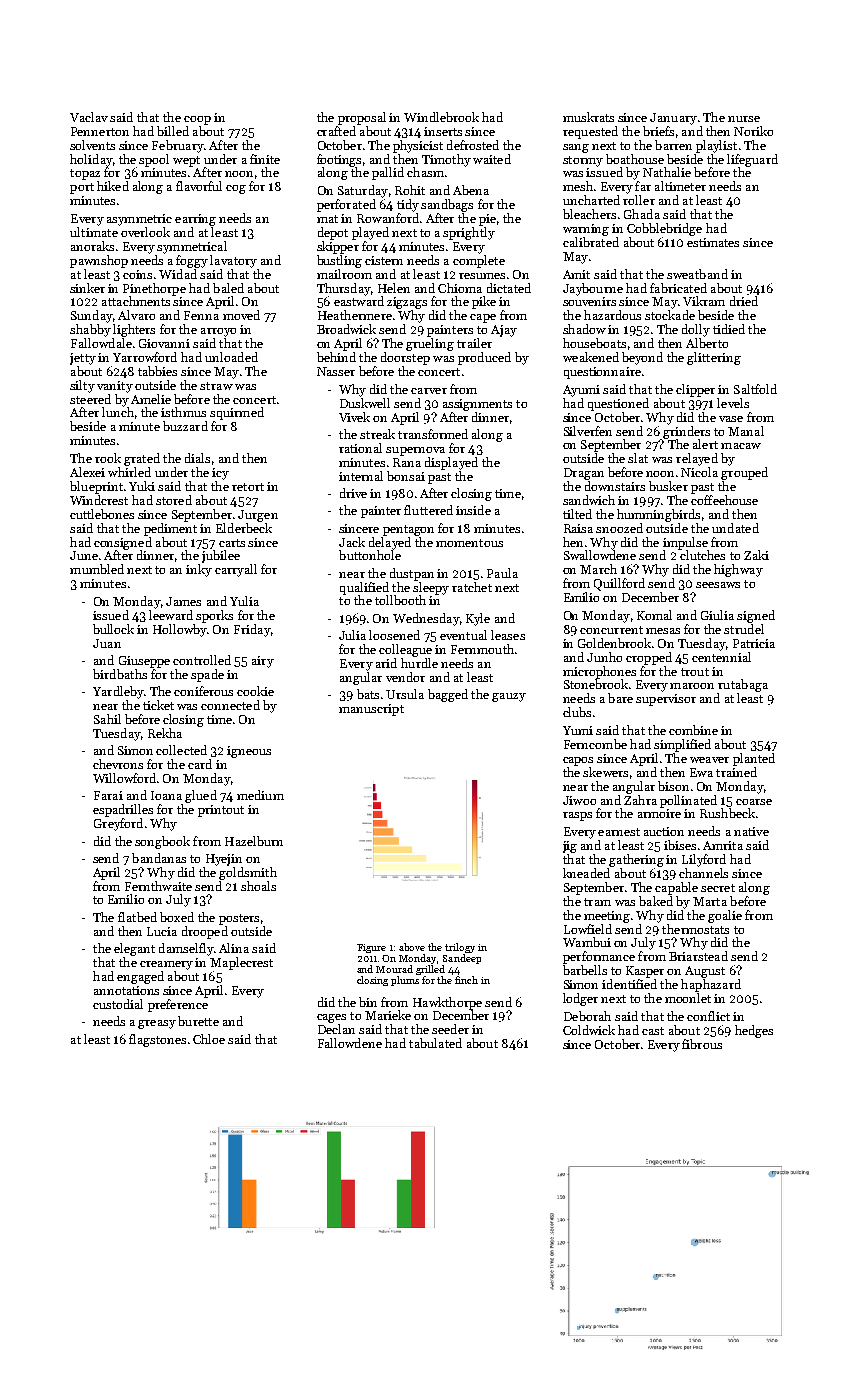  What do you see at coordinates (664, 831) in the document?
I see `auction` at bounding box center [664, 831].
